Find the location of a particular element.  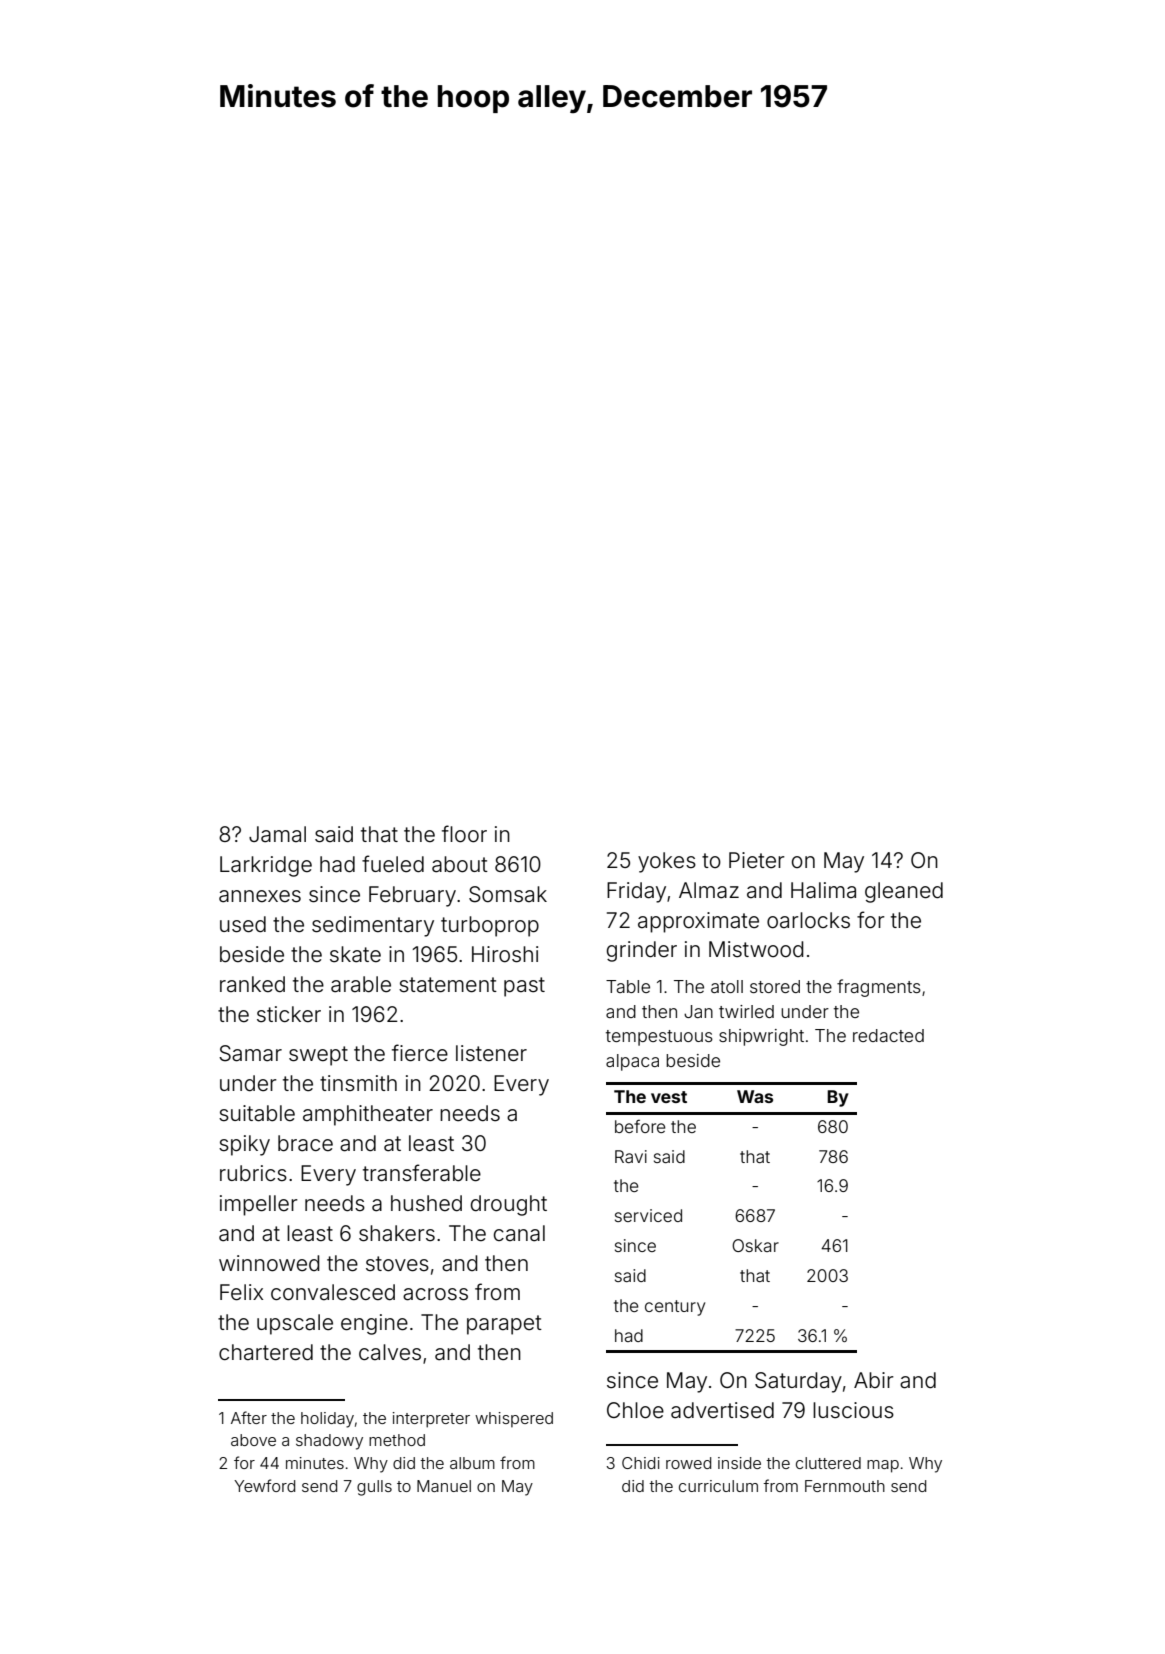

Yewford is located at coordinates (264, 1485).
